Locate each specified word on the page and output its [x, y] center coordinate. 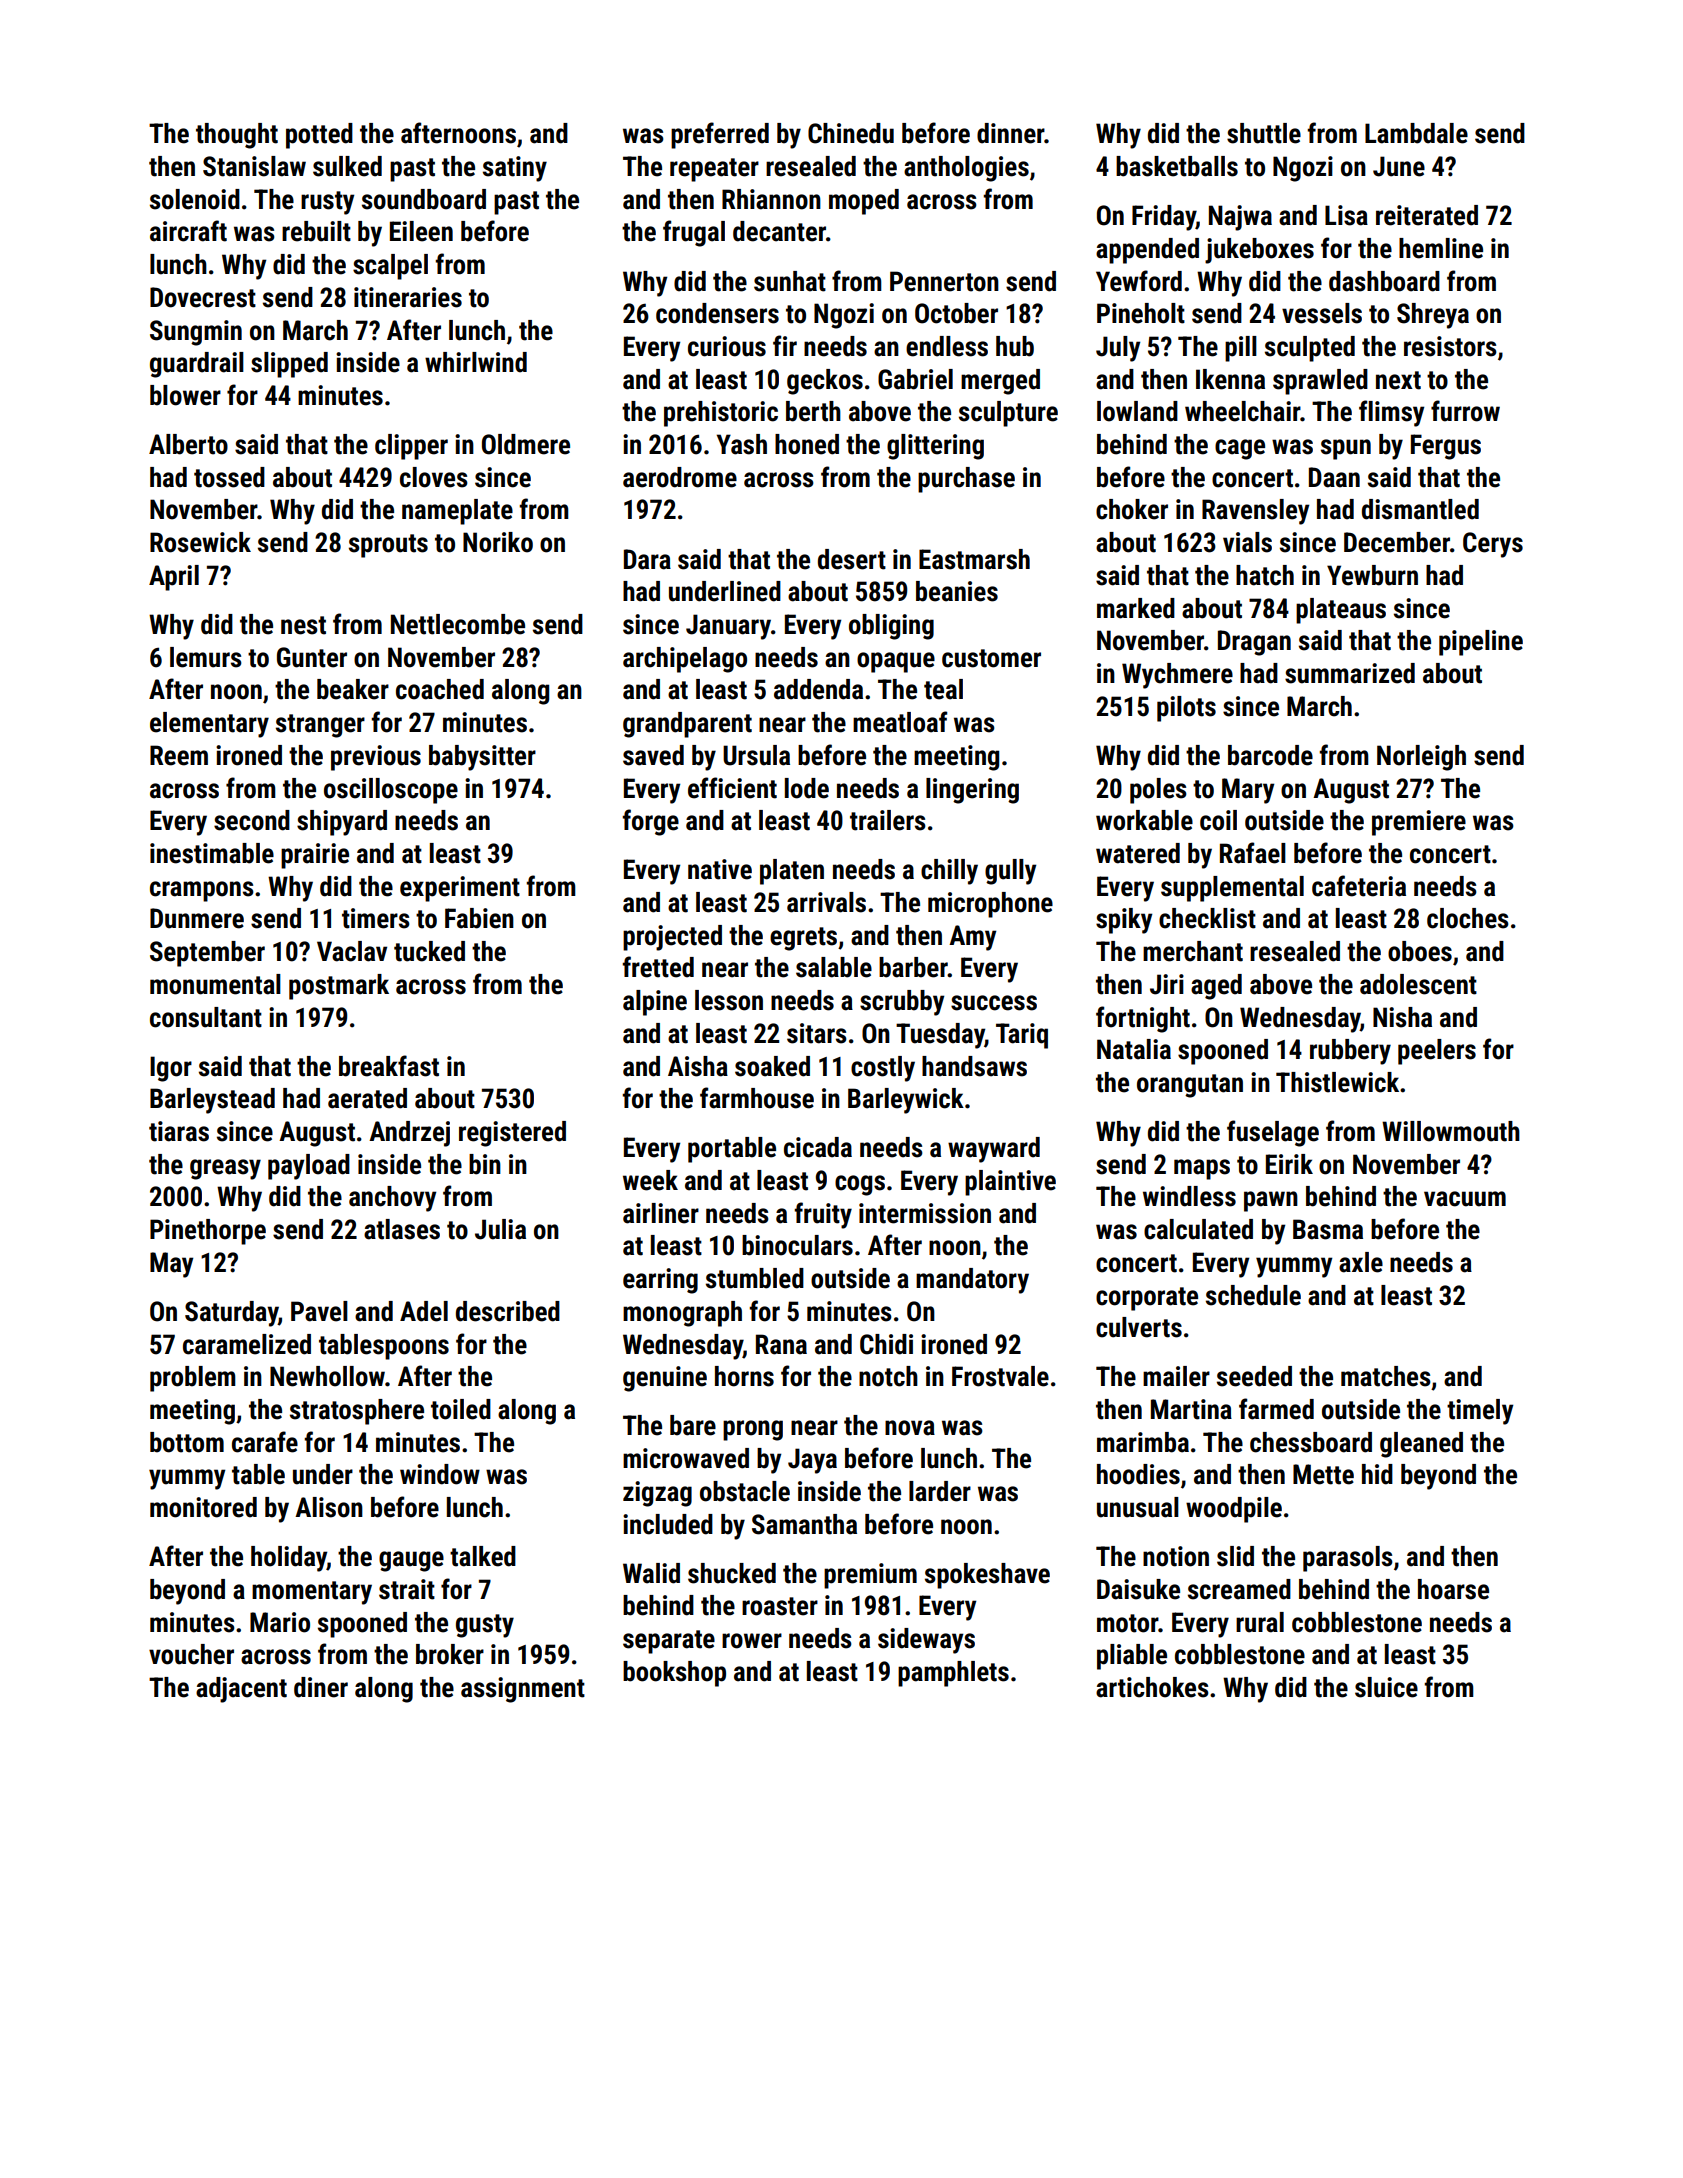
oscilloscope [391, 791]
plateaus [1341, 611]
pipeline [1481, 643]
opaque [896, 662]
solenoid [195, 199]
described [508, 1311]
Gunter [312, 657]
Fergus [1446, 447]
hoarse [1453, 1589]
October [956, 313]
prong [753, 1430]
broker [450, 1654]
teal [943, 689]
